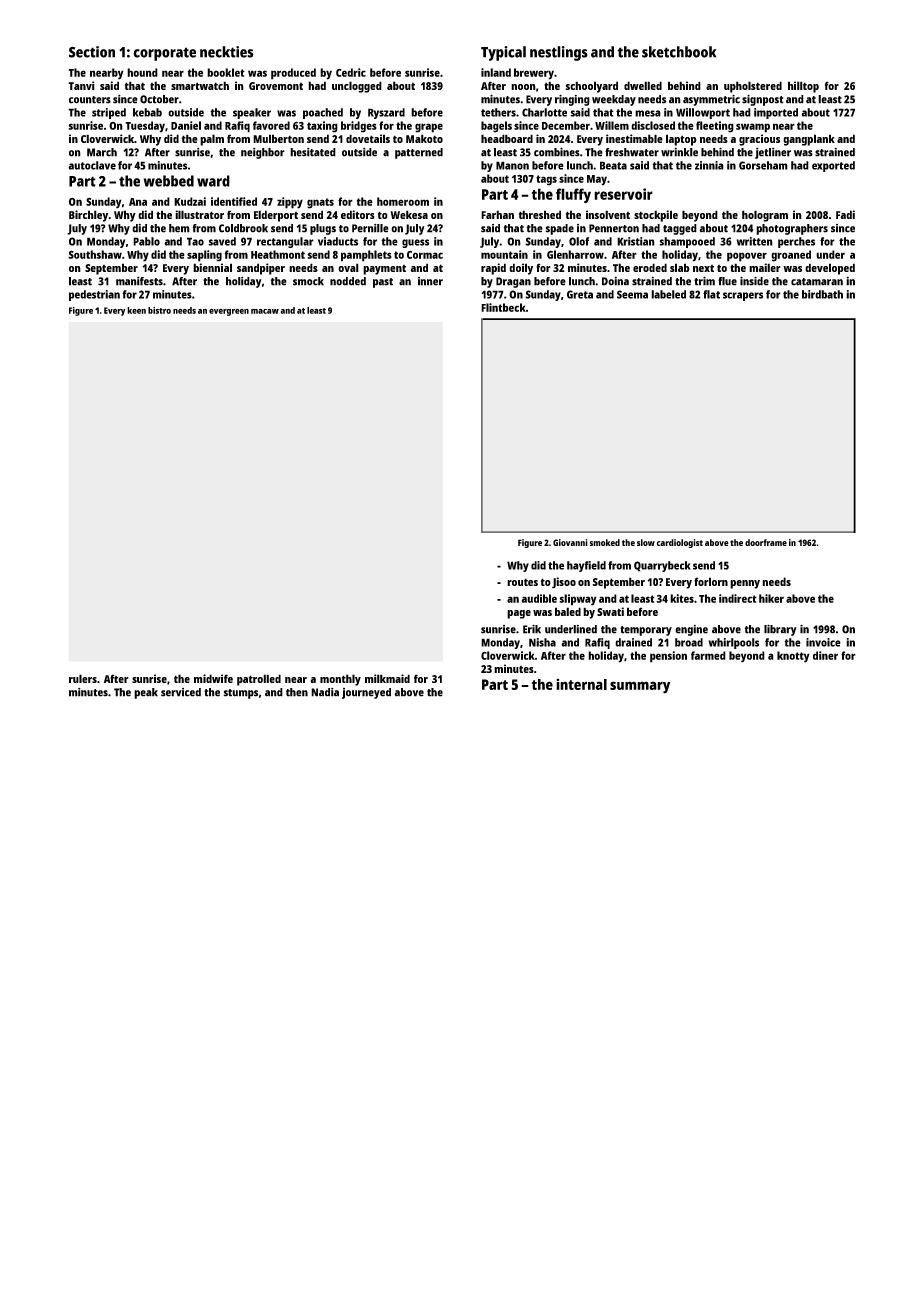  I want to click on serviced, so click(181, 692).
